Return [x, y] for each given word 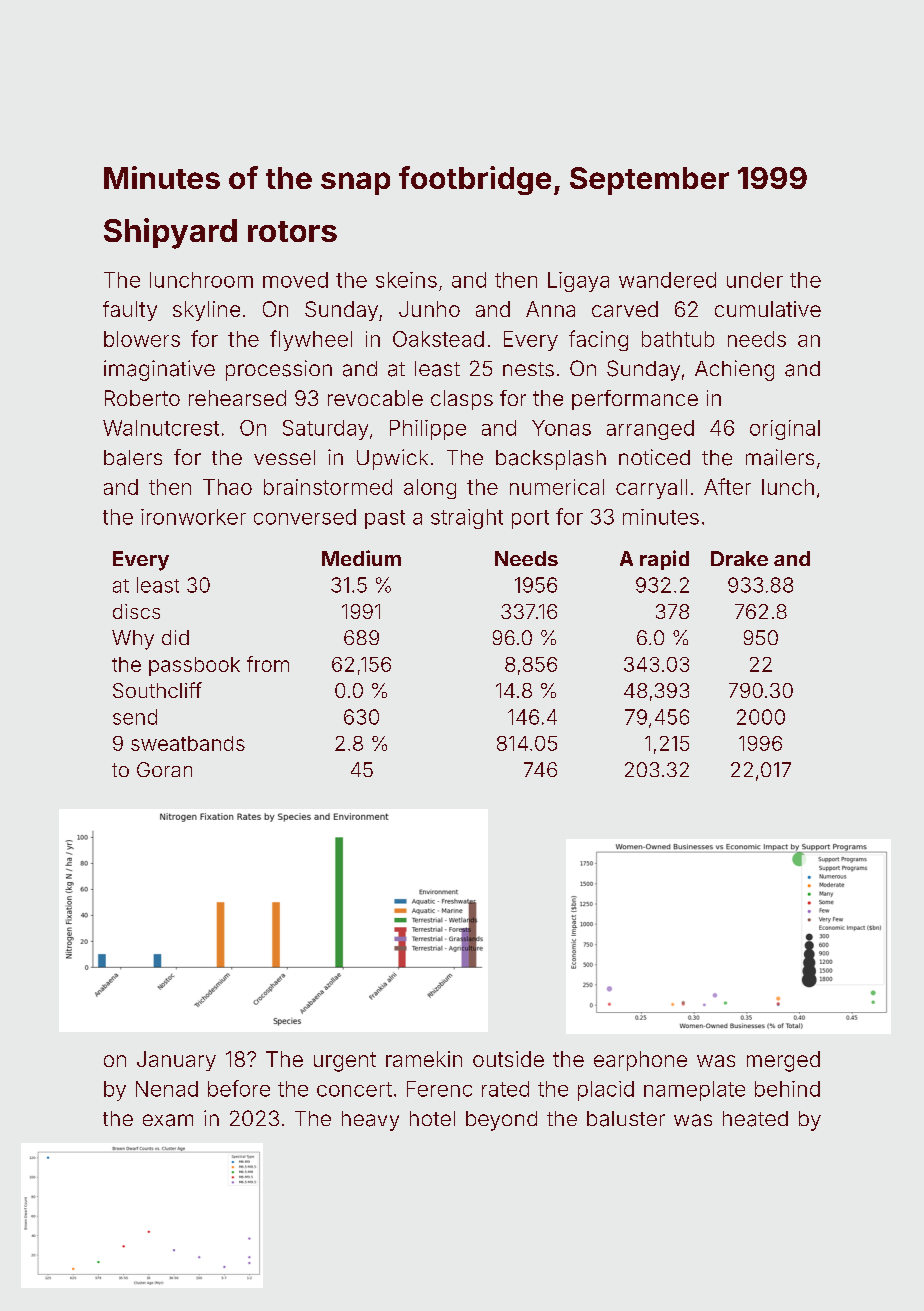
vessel [284, 457]
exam [168, 1120]
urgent [345, 1062]
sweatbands [188, 743]
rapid [664, 560]
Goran [164, 769]
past [385, 519]
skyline [206, 311]
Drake [739, 558]
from [268, 664]
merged [783, 1061]
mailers [780, 457]
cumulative [768, 309]
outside [508, 1059]
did [175, 637]
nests [528, 369]
